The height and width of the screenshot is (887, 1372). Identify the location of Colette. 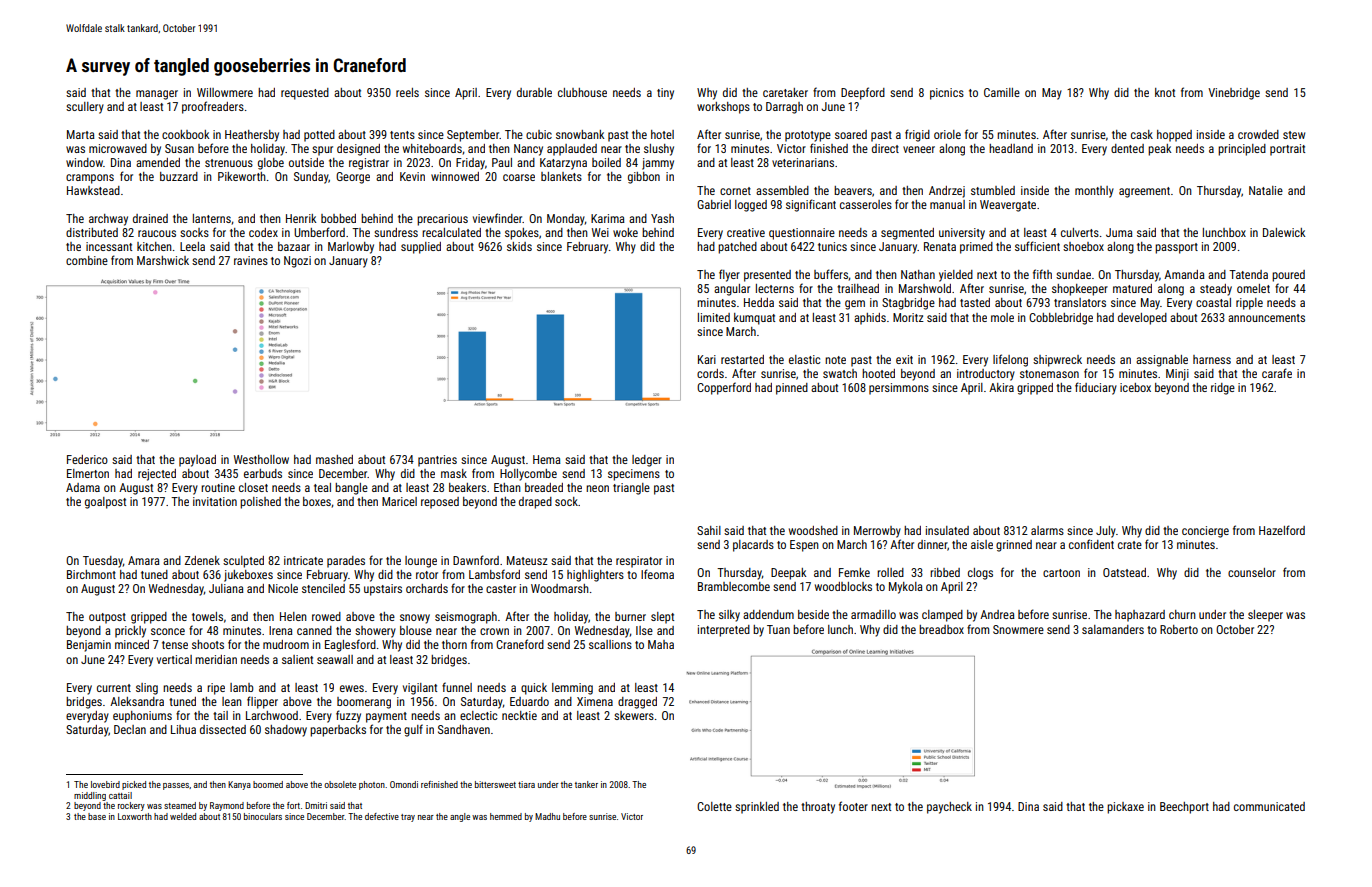
(714, 806).
